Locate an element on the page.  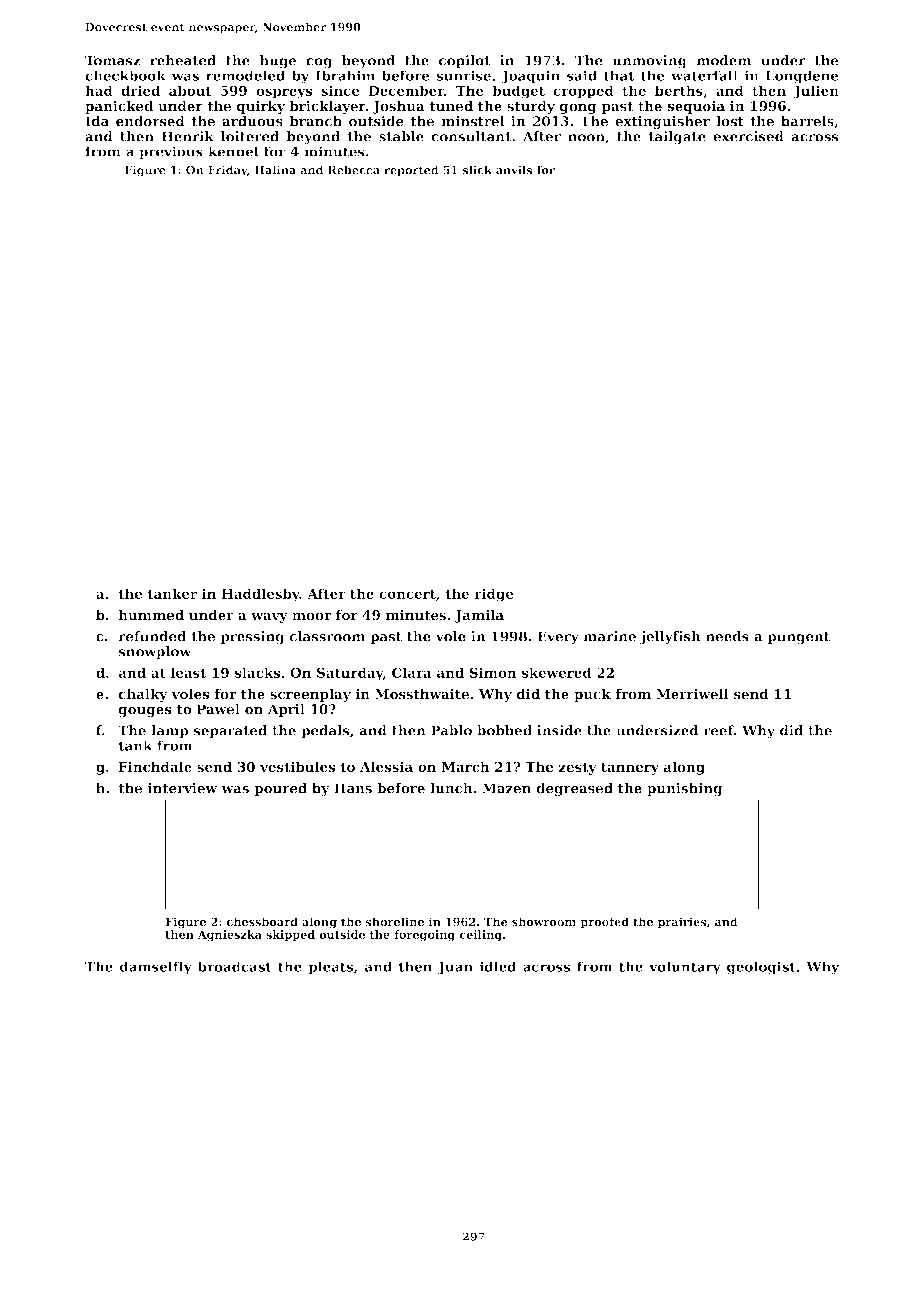
panicked is located at coordinates (119, 107).
